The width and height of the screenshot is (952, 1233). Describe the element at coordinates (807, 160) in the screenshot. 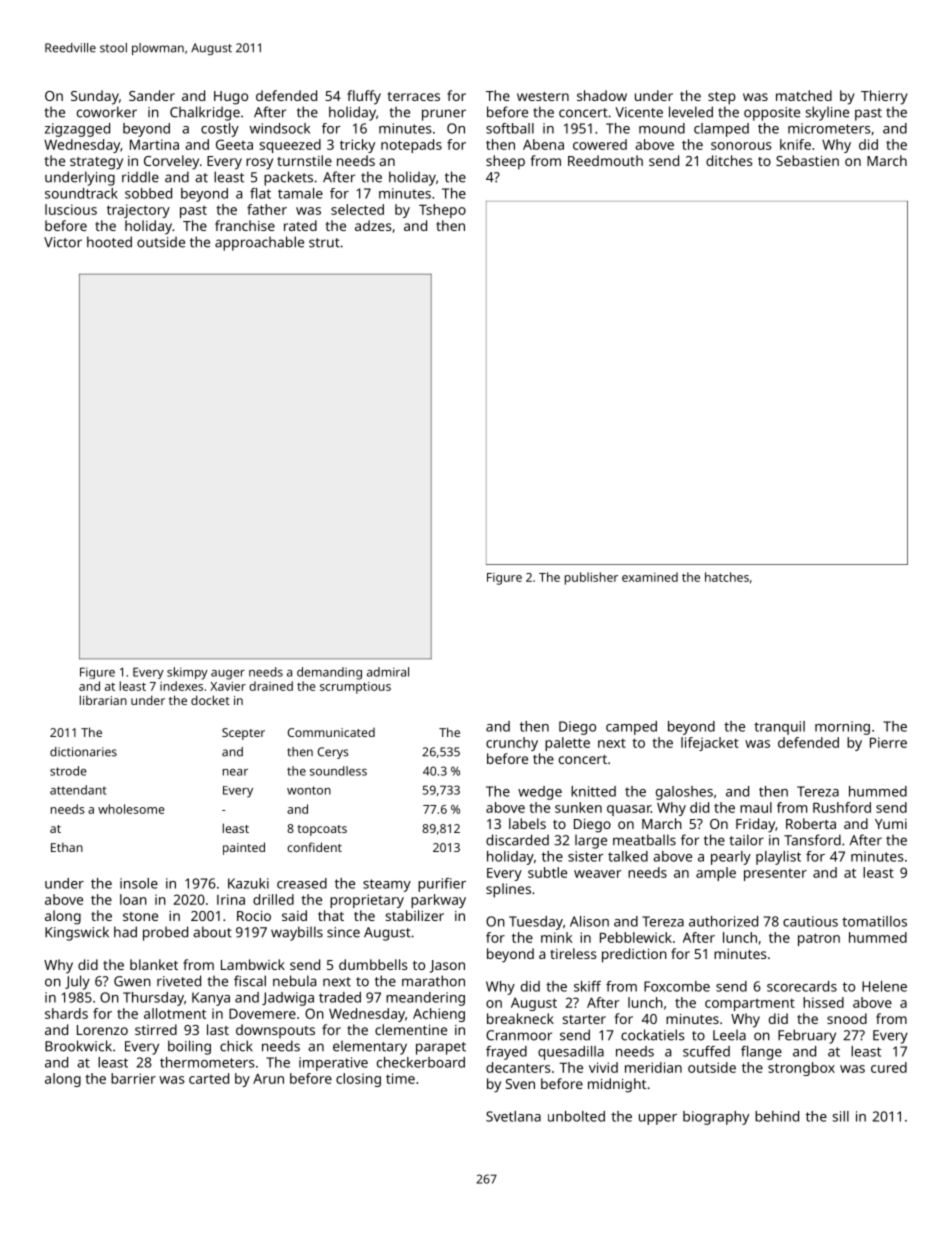

I see `Sebastien` at that location.
